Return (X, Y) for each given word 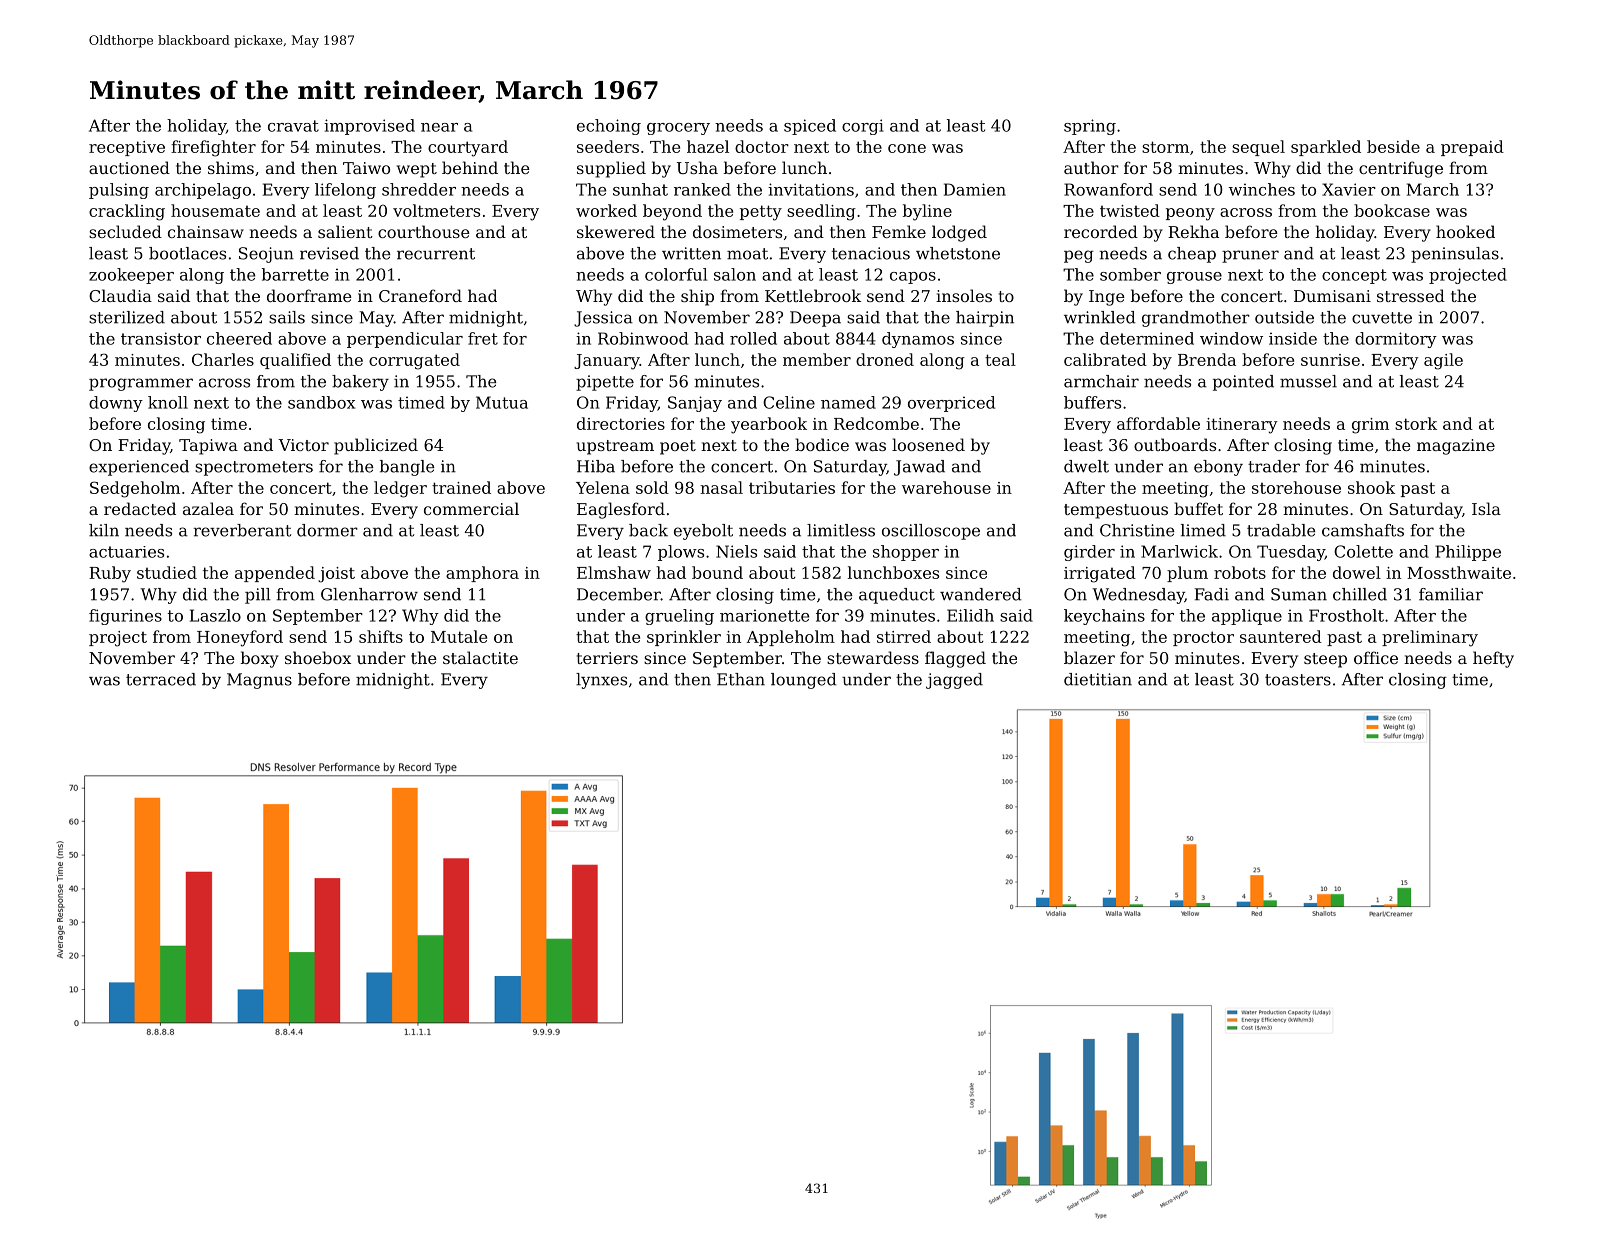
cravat (293, 126)
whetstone (958, 253)
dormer (327, 530)
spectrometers (254, 468)
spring (1090, 127)
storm (1165, 147)
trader (1274, 466)
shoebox (318, 657)
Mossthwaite (1459, 572)
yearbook (769, 425)
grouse (1194, 278)
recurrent (436, 254)
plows (681, 553)
